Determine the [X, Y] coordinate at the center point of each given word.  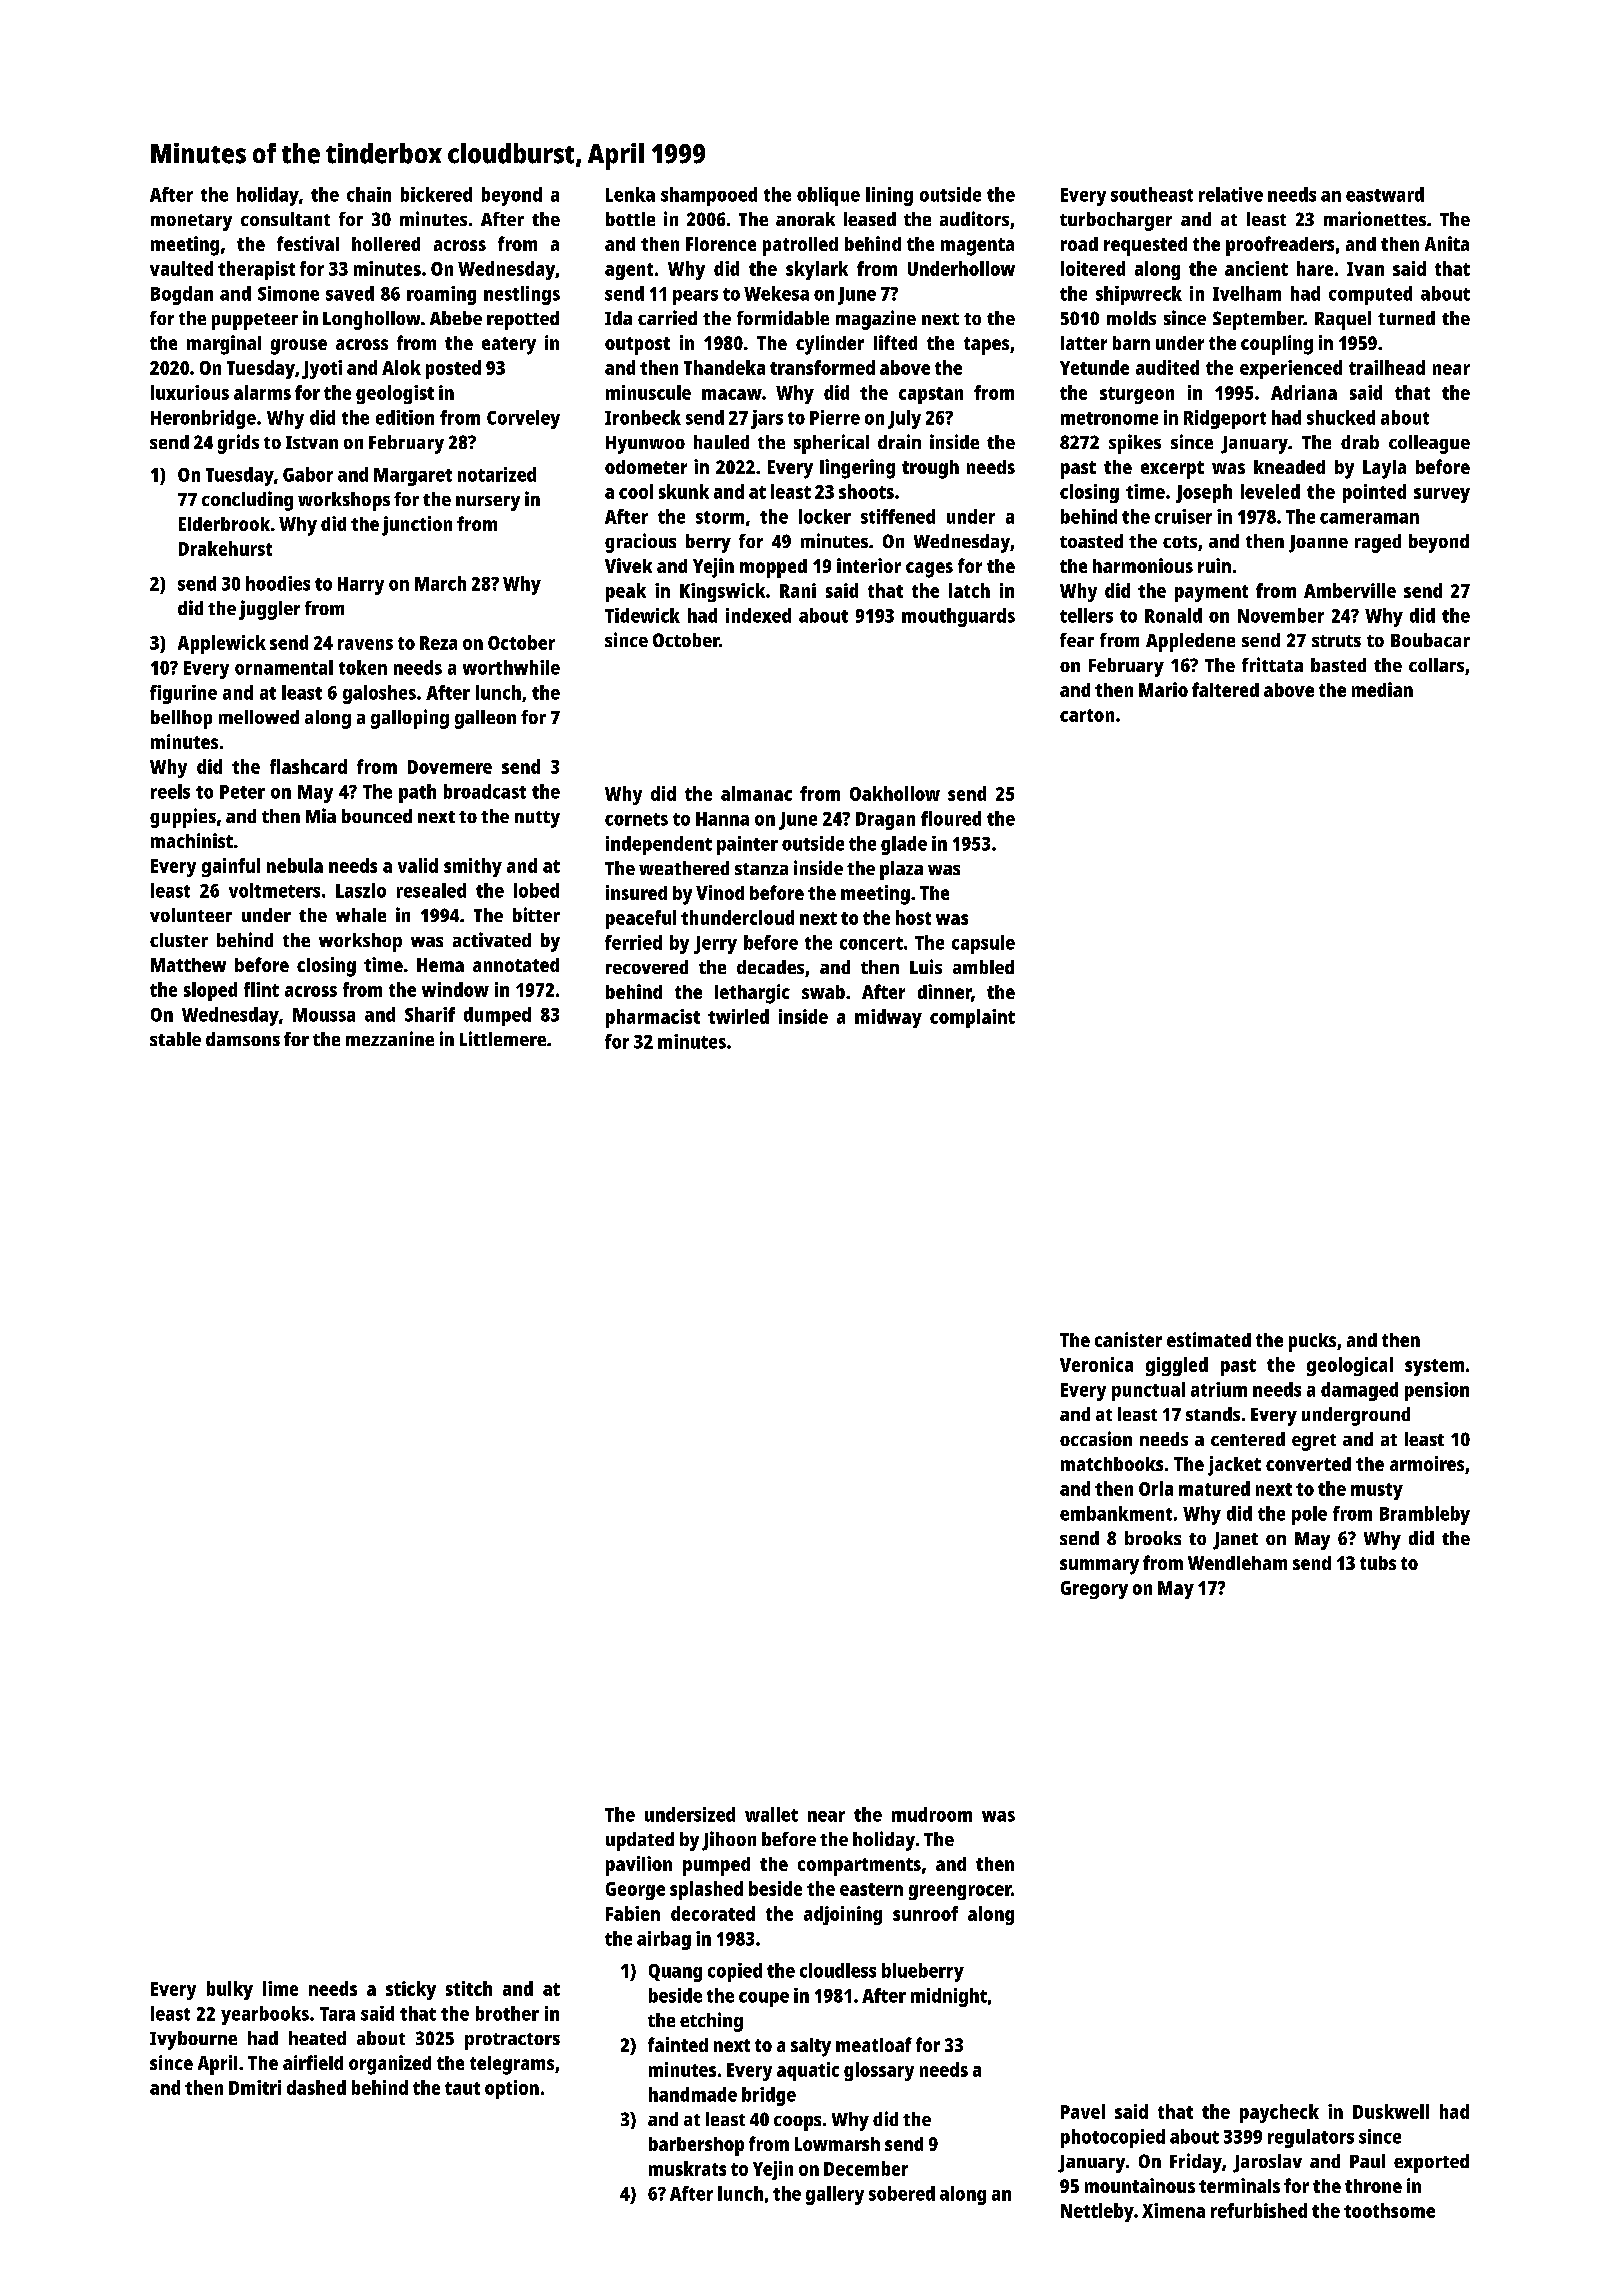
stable [175, 1039]
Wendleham [1237, 1563]
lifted [895, 342]
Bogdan [182, 295]
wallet [771, 1814]
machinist [192, 840]
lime [280, 1988]
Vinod [720, 892]
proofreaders [1280, 246]
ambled [983, 967]
